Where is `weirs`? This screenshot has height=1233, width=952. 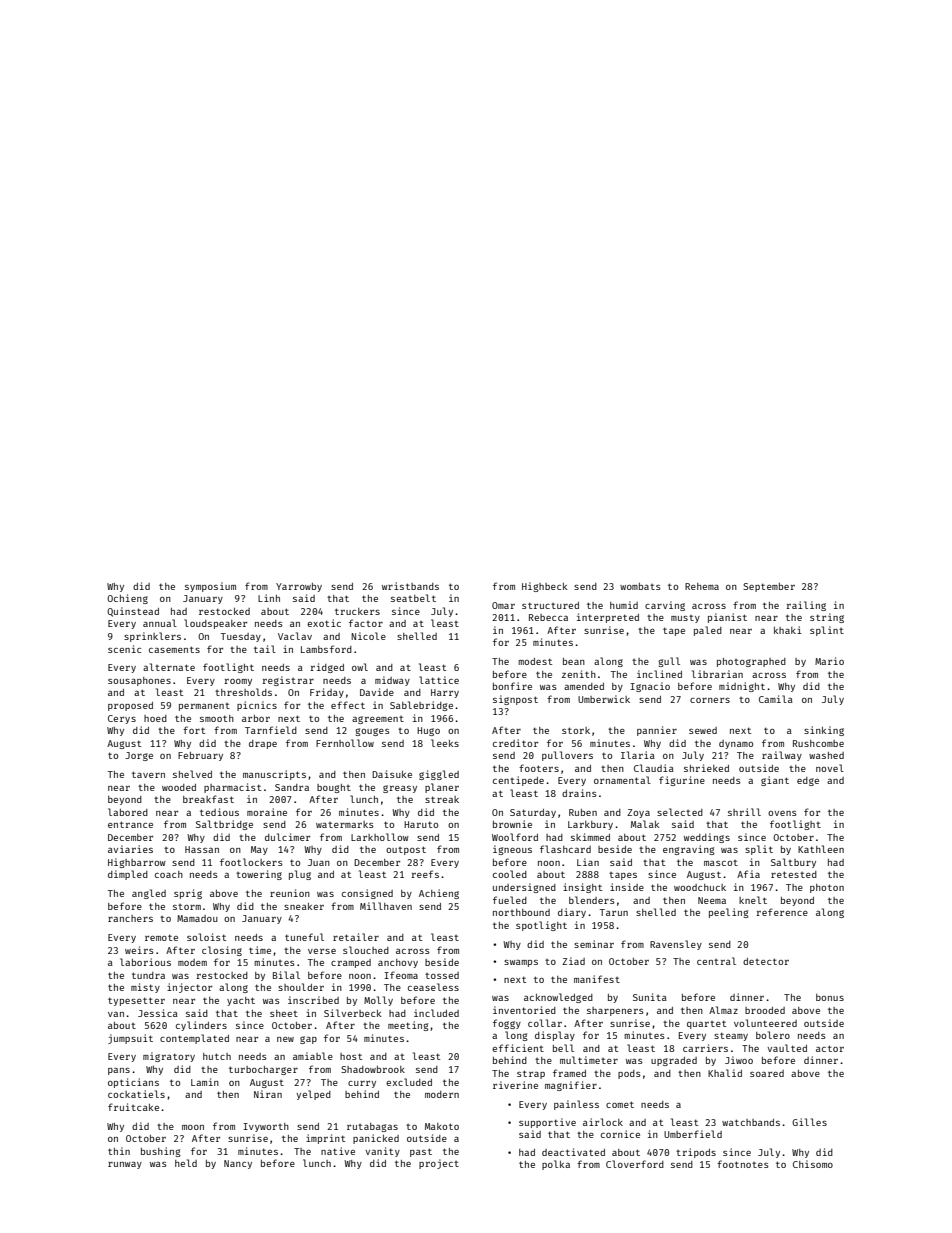 weirs is located at coordinates (139, 950).
